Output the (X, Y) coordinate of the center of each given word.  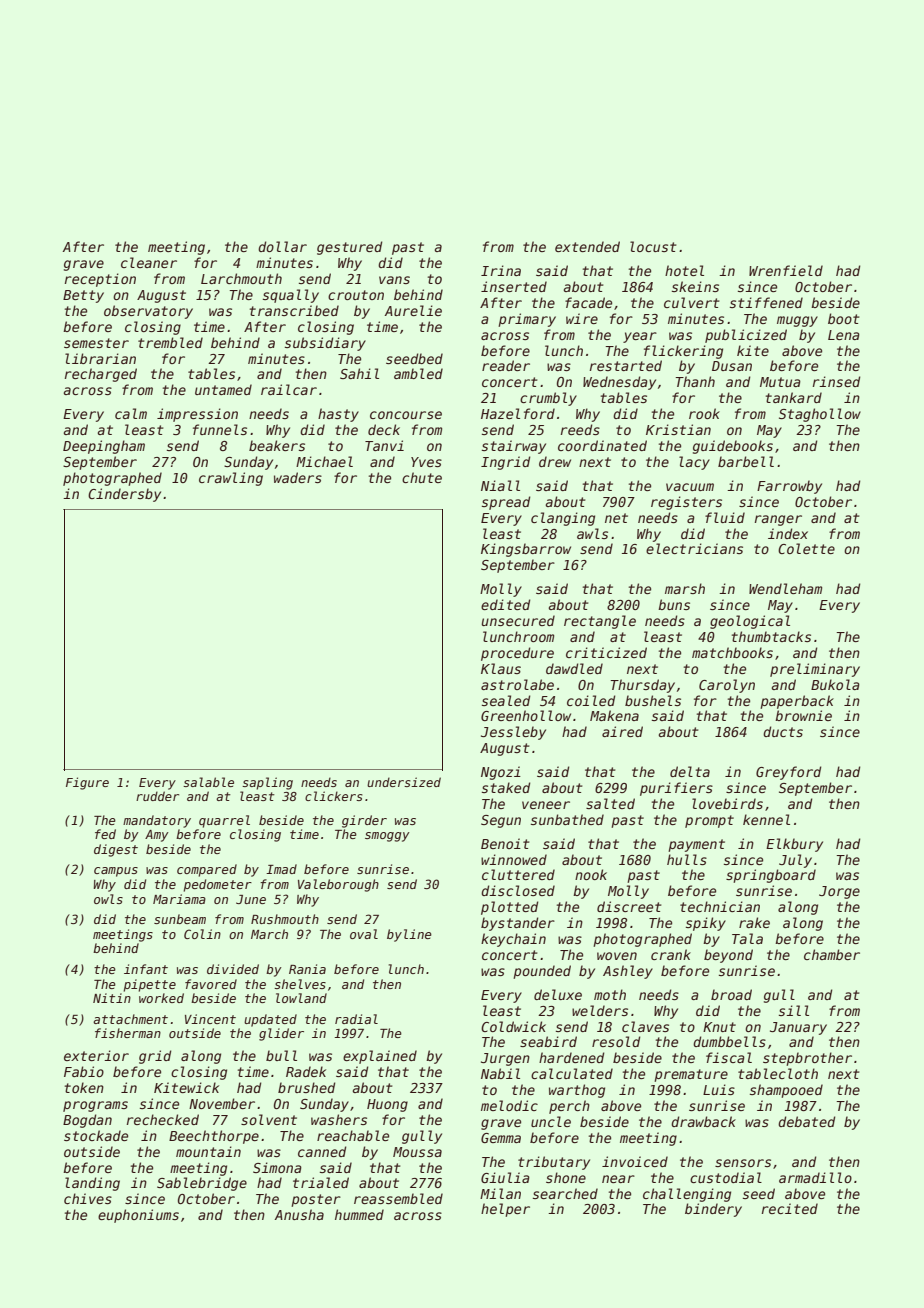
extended (587, 246)
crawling (231, 479)
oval (364, 934)
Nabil (500, 1073)
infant (146, 969)
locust (653, 246)
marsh (685, 588)
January (798, 1028)
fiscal (729, 1057)
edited (505, 604)
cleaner (149, 262)
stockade (96, 1135)
